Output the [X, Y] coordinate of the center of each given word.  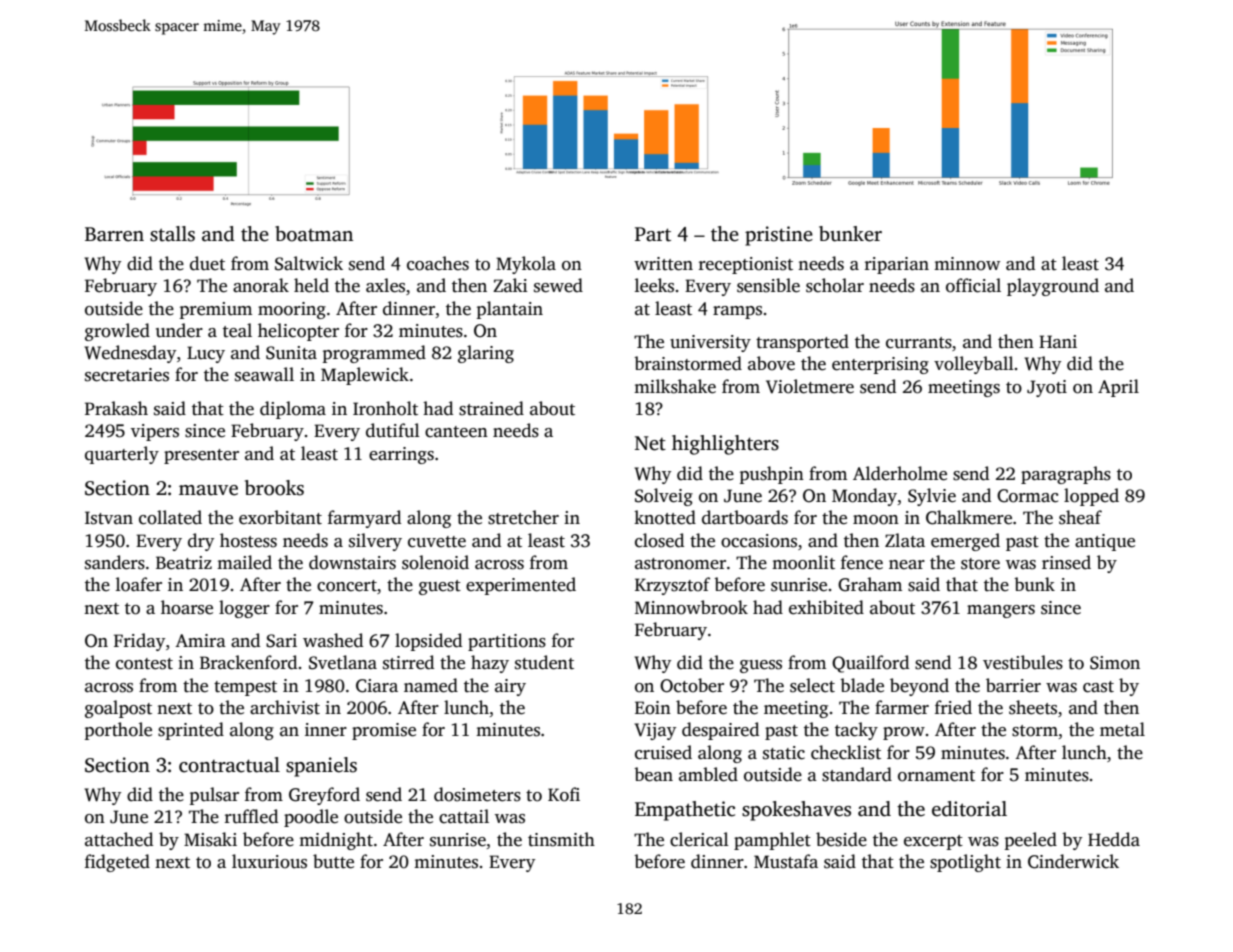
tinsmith [561, 839]
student [544, 662]
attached [119, 839]
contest [144, 664]
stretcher [523, 517]
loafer [139, 584]
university [710, 343]
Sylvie [932, 497]
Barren [114, 234]
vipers [155, 432]
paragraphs [1066, 475]
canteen [456, 432]
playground [1053, 287]
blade [862, 685]
